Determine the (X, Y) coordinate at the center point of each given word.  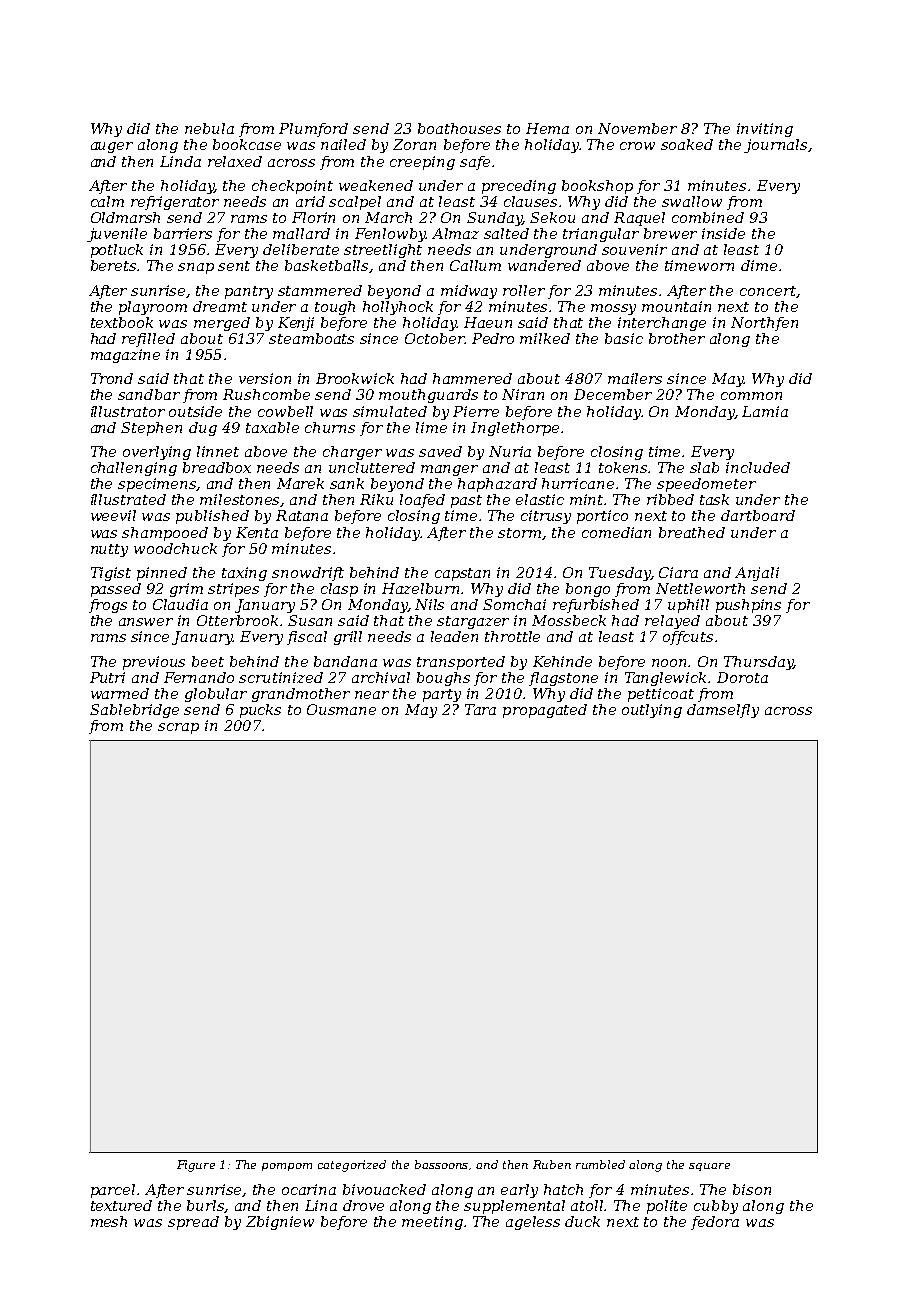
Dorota (742, 677)
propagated (545, 711)
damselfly (723, 711)
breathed (692, 532)
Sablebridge (134, 711)
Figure (196, 1166)
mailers (635, 378)
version (265, 378)
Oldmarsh (125, 217)
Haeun (488, 322)
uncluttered (372, 467)
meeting (432, 1223)
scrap (178, 728)
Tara (480, 709)
